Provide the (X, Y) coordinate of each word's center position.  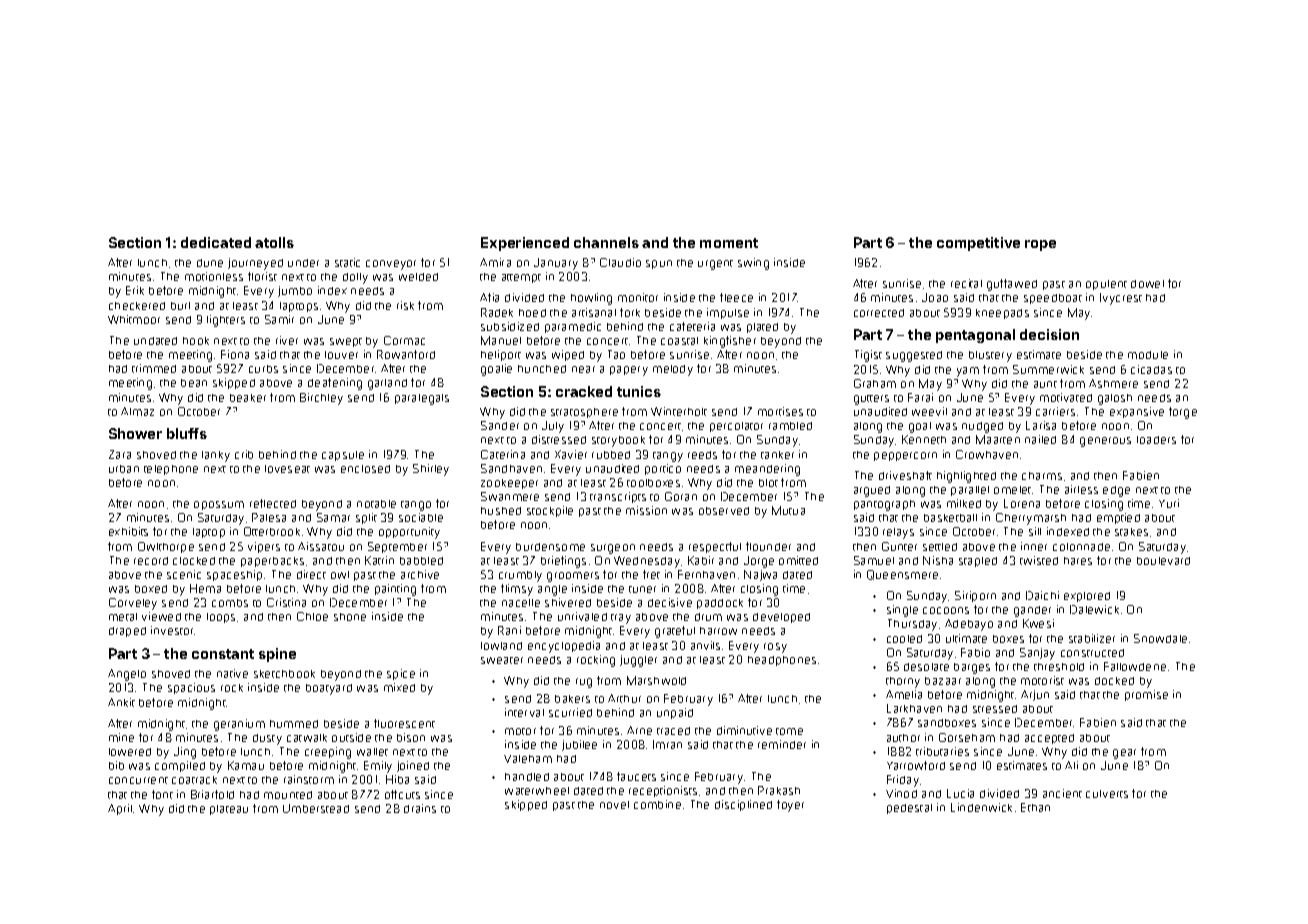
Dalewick (1094, 609)
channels (606, 242)
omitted (798, 560)
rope (1040, 245)
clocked (194, 561)
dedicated (216, 242)
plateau (229, 810)
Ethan (1035, 807)
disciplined (743, 805)
